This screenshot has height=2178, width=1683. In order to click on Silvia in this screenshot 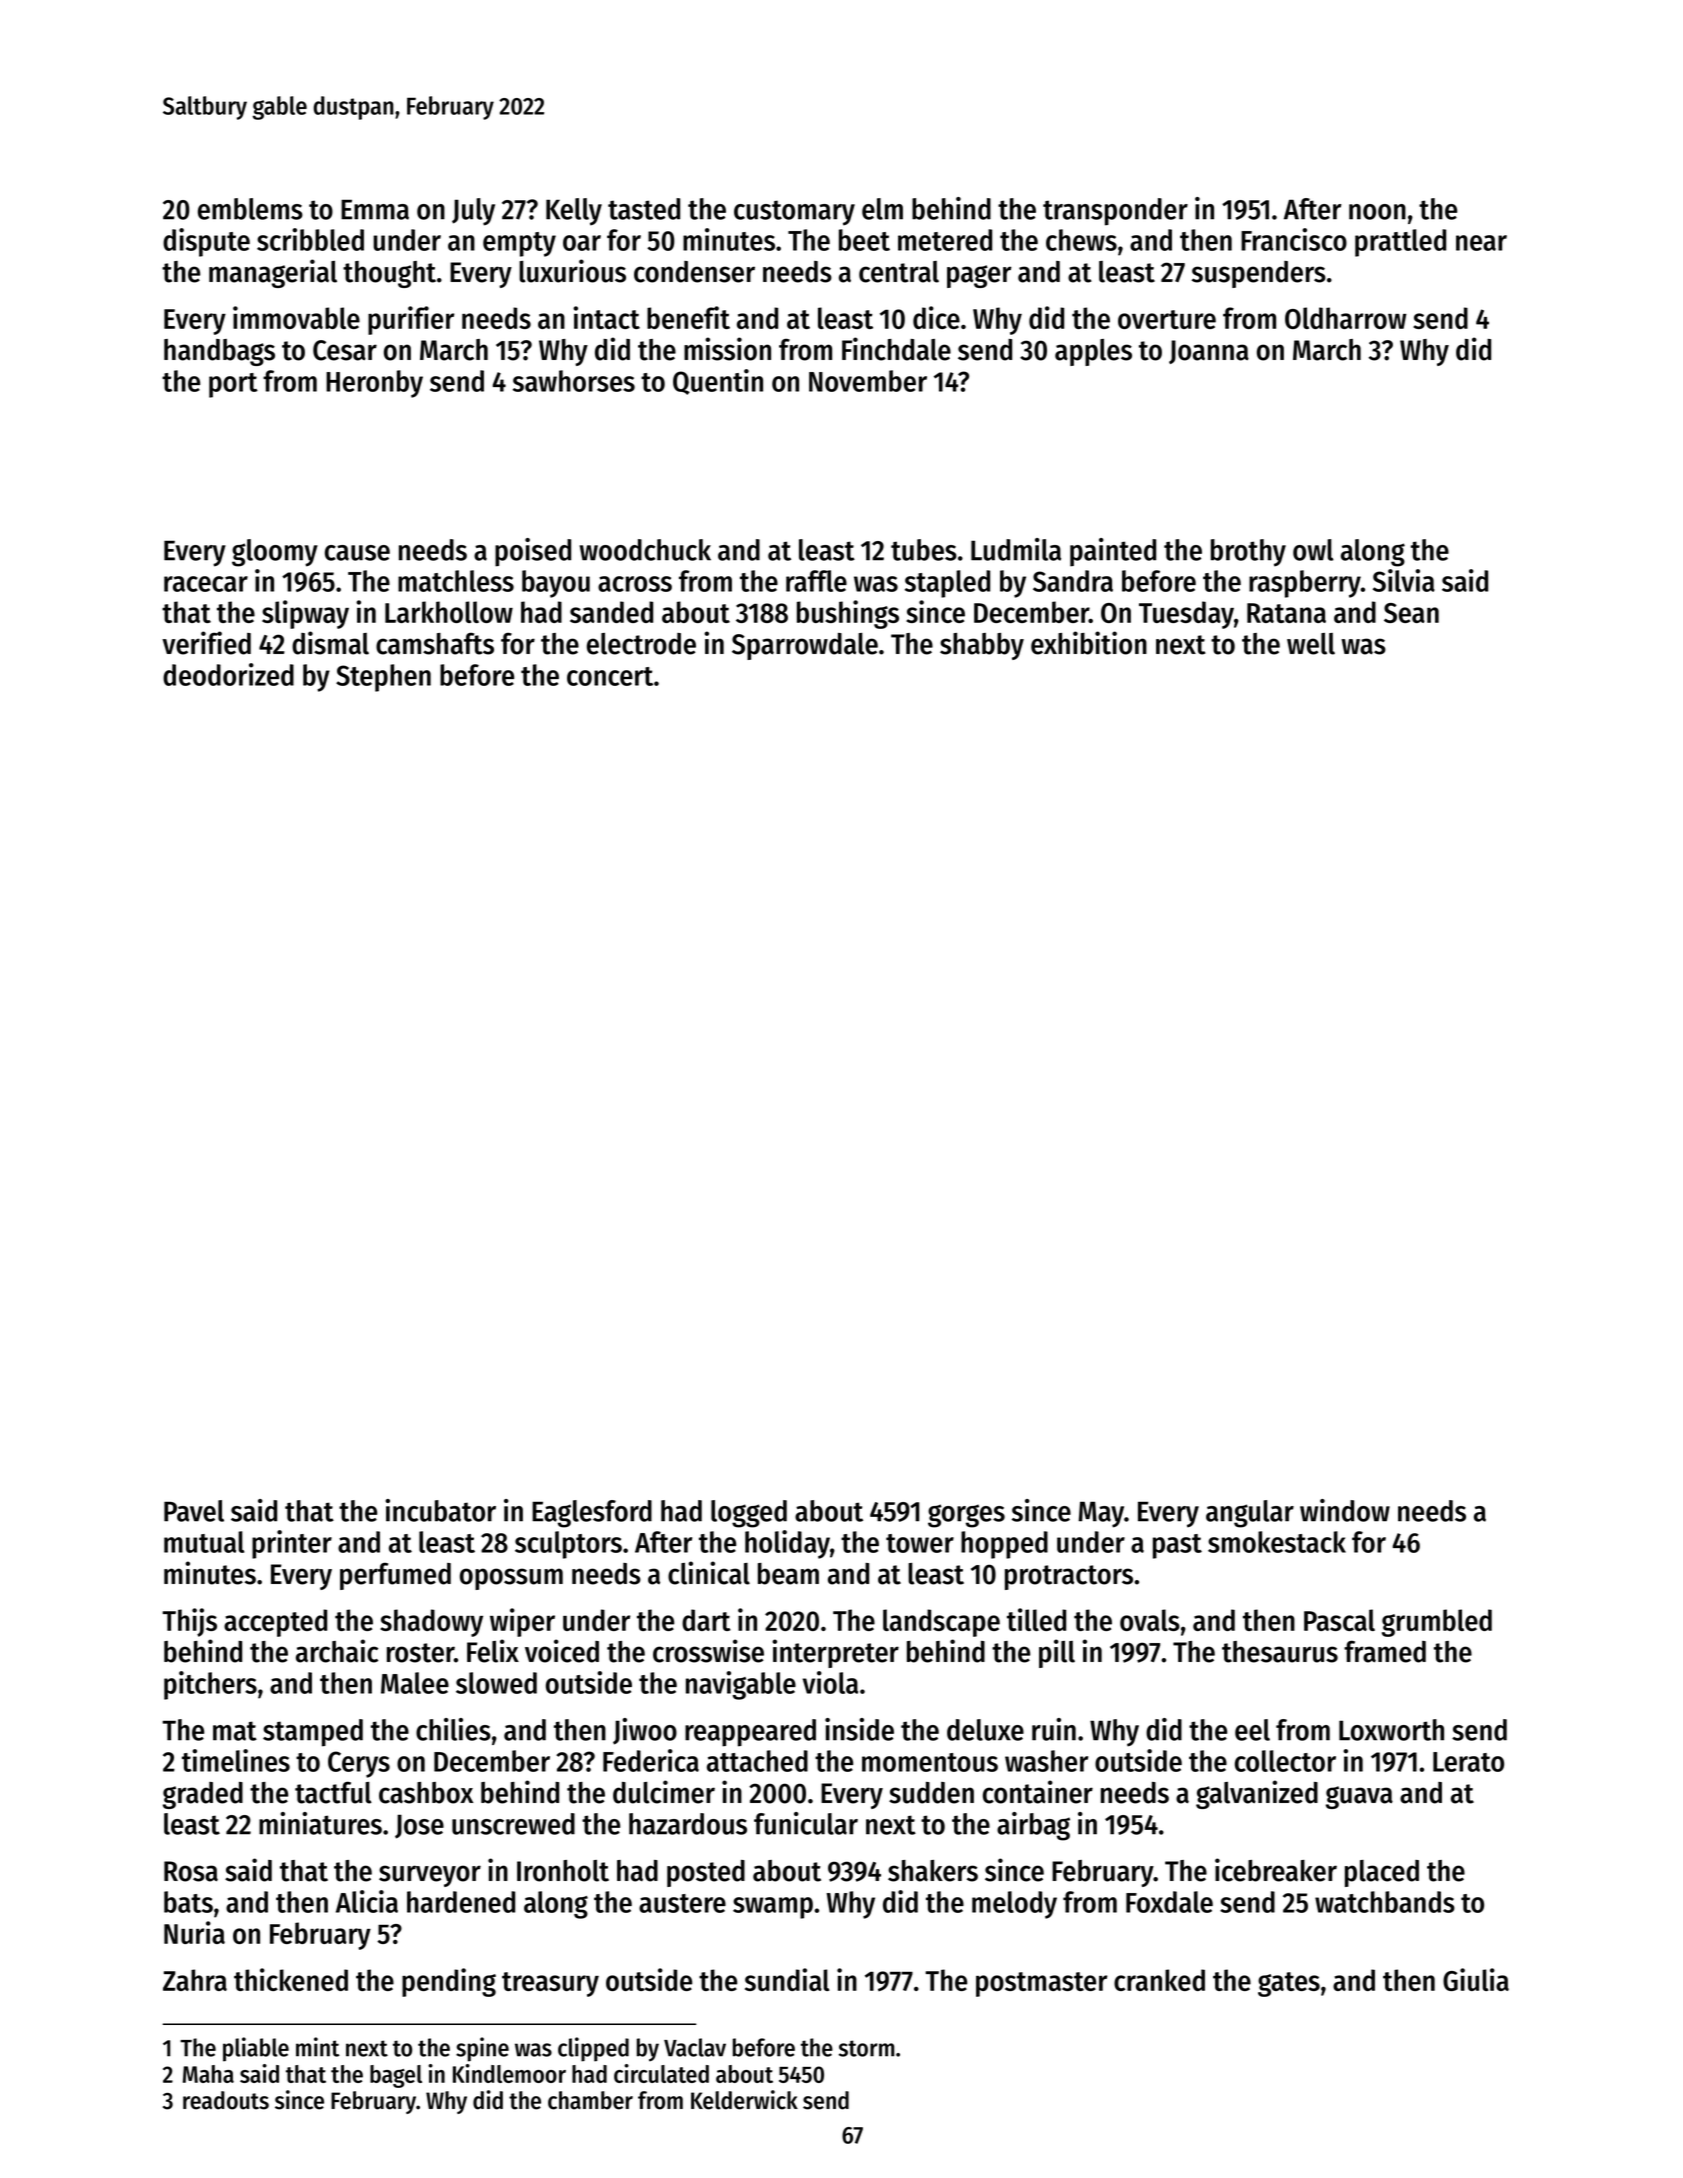, I will do `click(1404, 580)`.
